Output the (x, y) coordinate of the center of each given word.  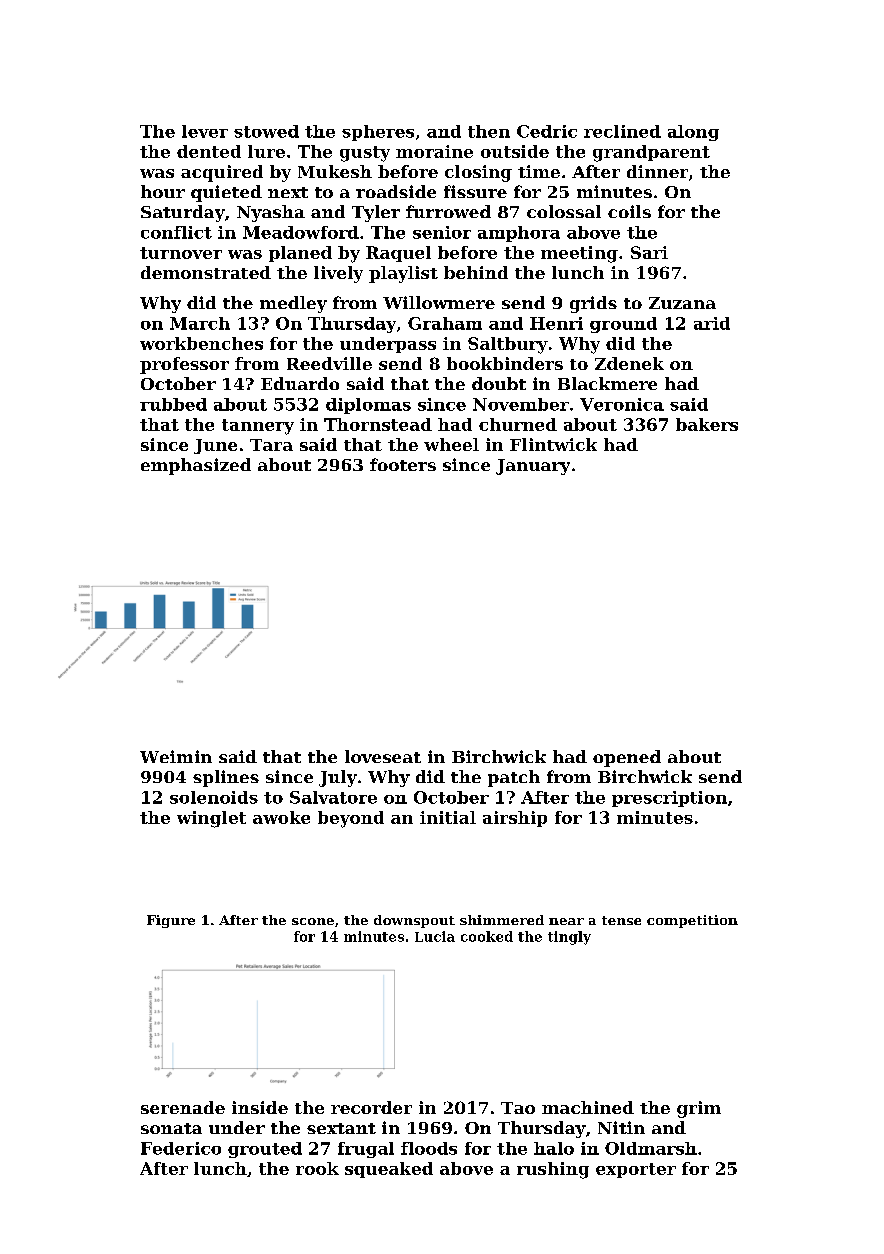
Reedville (329, 363)
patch (514, 778)
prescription (669, 799)
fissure (475, 191)
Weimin (176, 756)
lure (266, 151)
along (693, 133)
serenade (183, 1107)
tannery (258, 427)
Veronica (622, 404)
